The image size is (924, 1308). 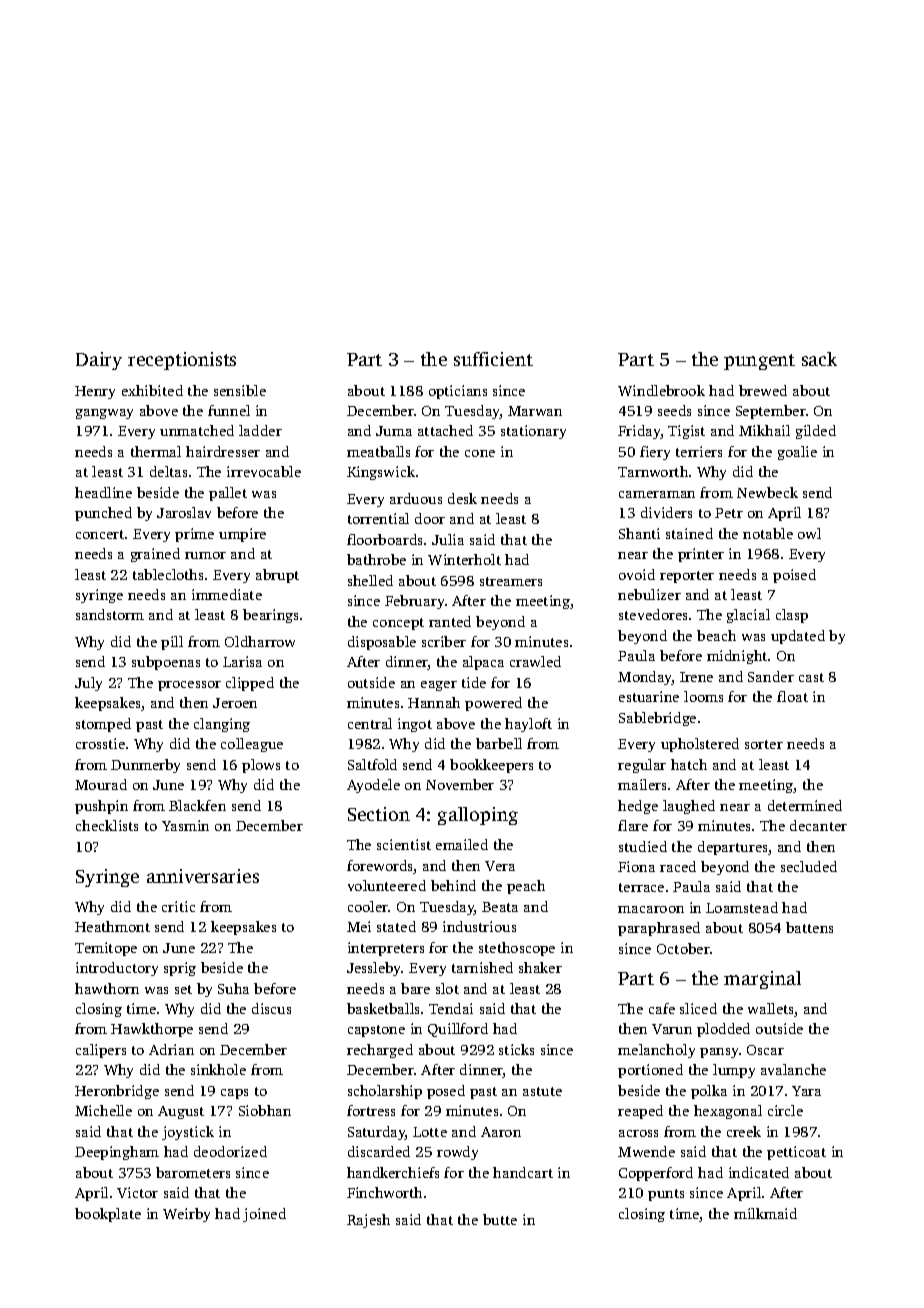 I want to click on avalanche, so click(x=793, y=1069).
